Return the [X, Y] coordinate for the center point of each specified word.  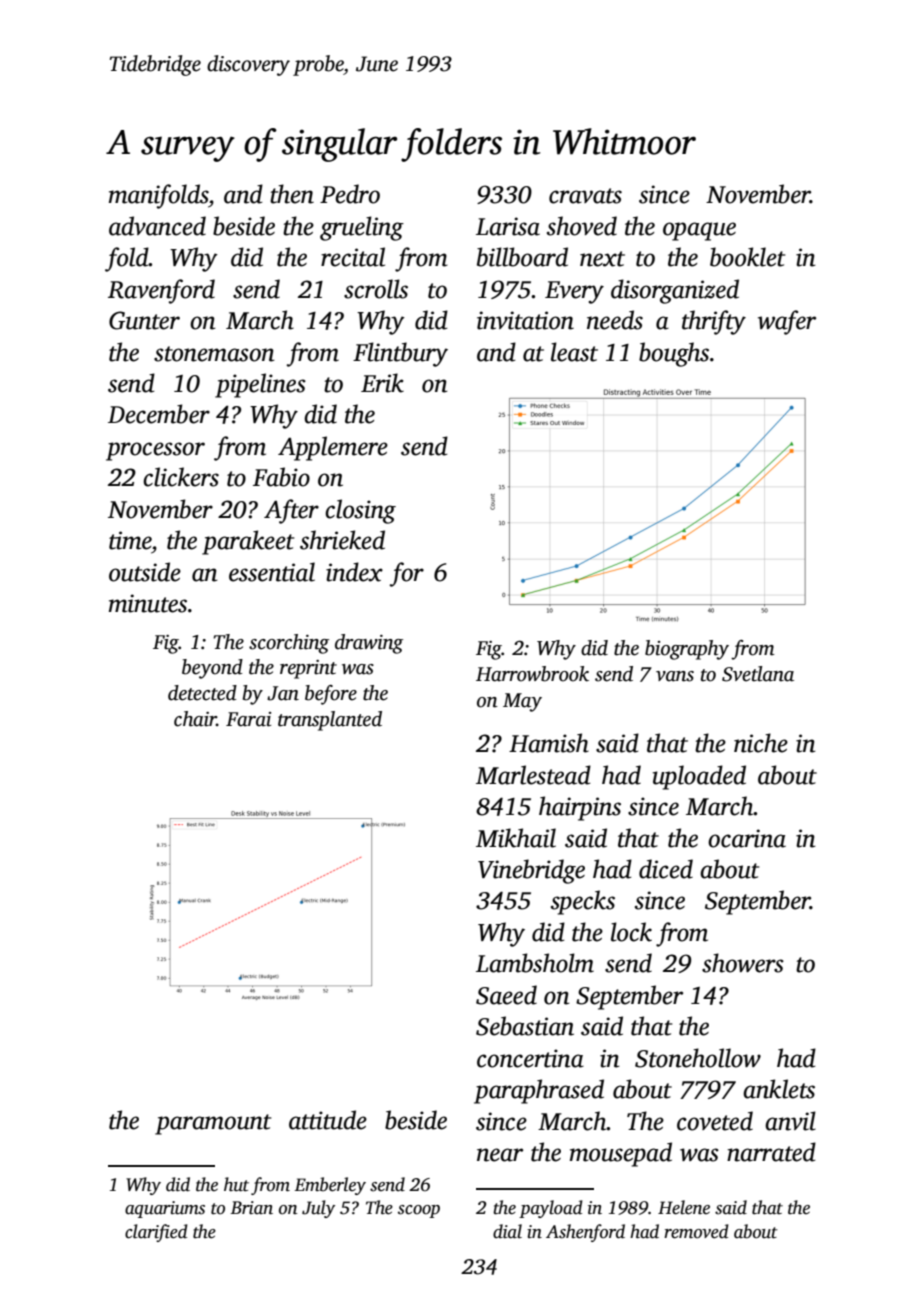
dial [507, 1231]
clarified [156, 1233]
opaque [699, 231]
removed [696, 1231]
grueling [362, 228]
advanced [157, 226]
